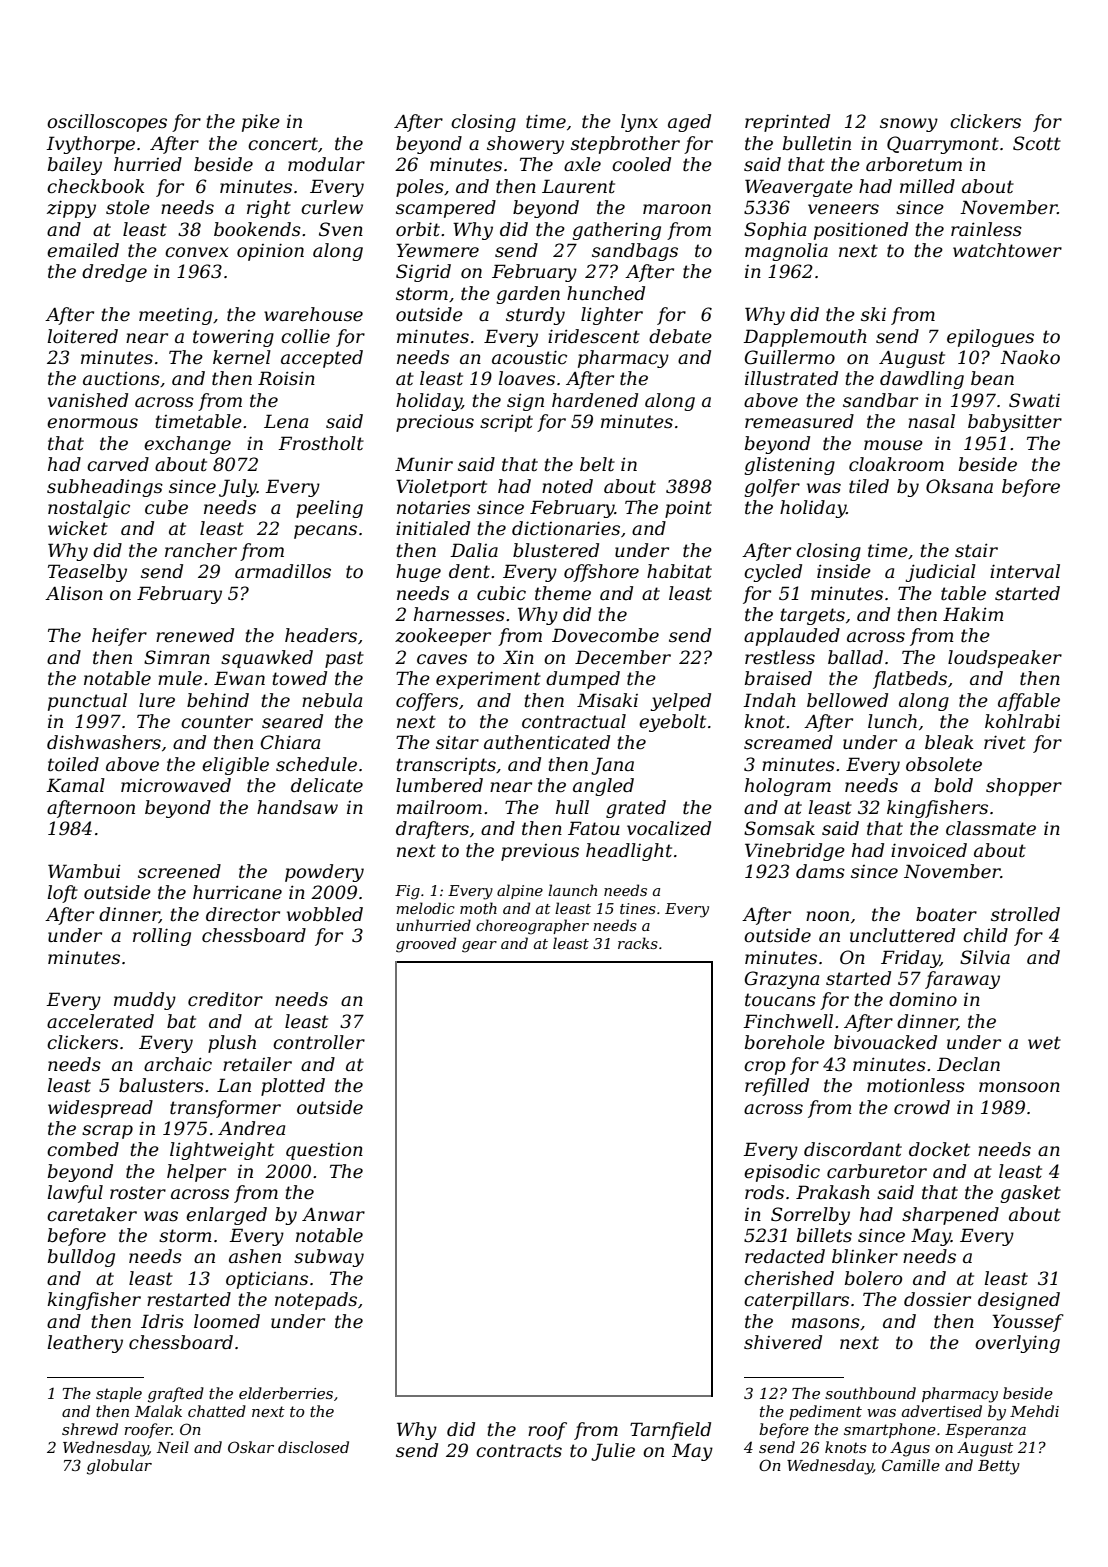 The width and height of the screenshot is (1108, 1567). Describe the element at coordinates (833, 1192) in the screenshot. I see `Prakash` at that location.
